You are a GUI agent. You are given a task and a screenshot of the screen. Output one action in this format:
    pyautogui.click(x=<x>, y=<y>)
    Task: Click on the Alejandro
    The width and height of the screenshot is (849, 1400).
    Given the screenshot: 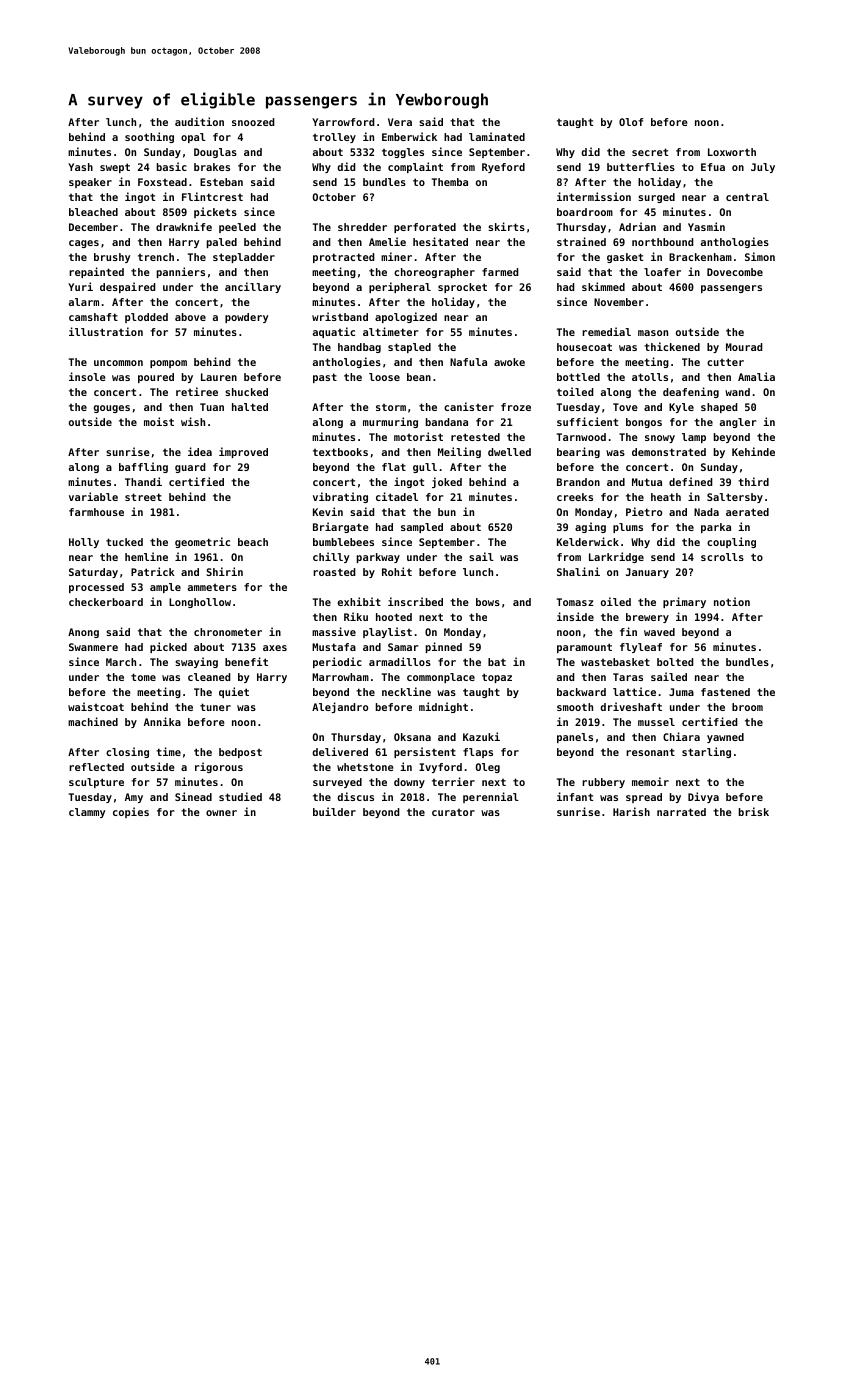 What is the action you would take?
    pyautogui.click(x=340, y=707)
